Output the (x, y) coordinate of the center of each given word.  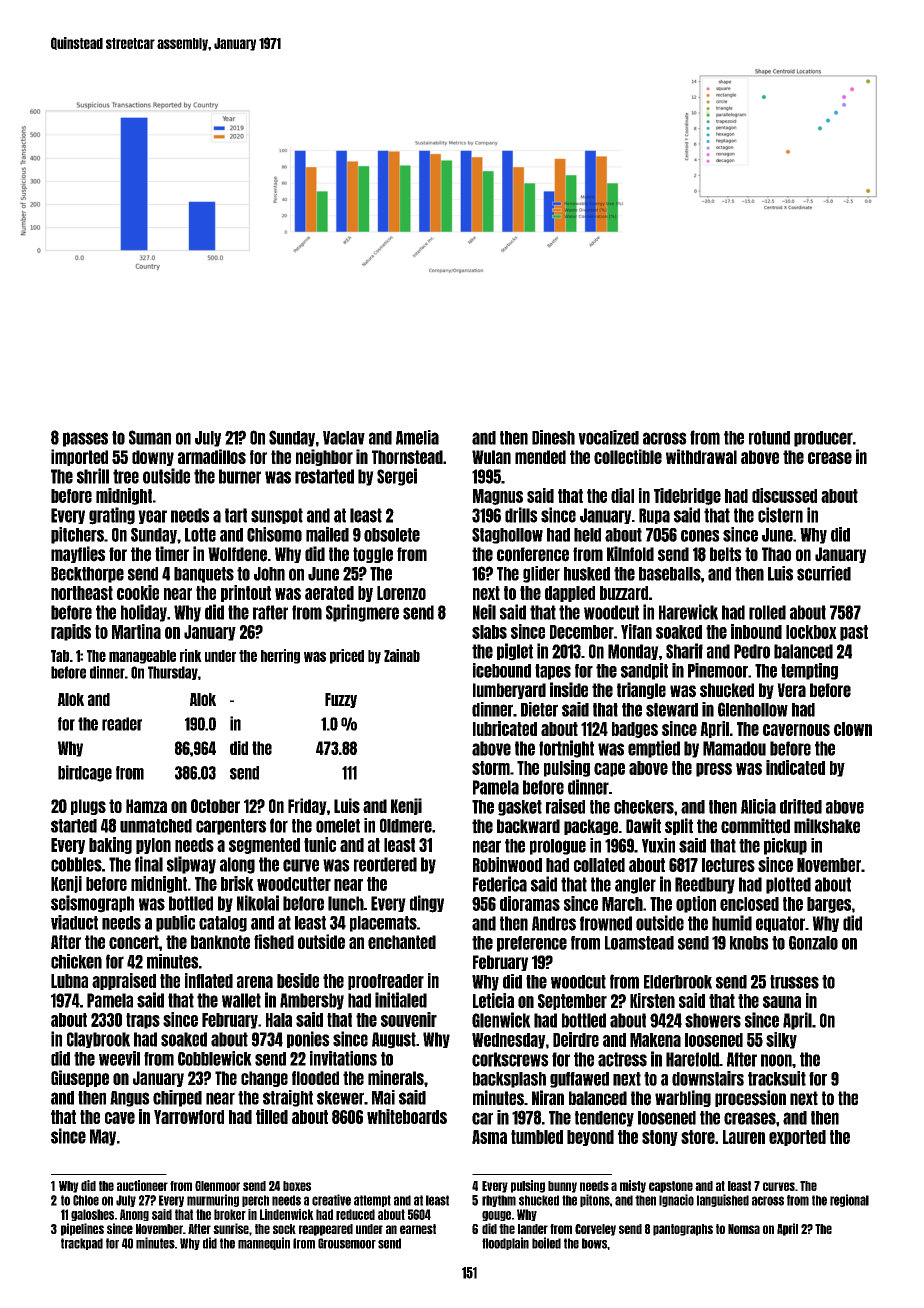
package (591, 827)
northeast (82, 593)
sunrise (231, 1228)
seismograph (92, 904)
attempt (372, 1201)
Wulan (491, 457)
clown (853, 729)
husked (587, 574)
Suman (150, 437)
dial (622, 495)
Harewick (688, 612)
